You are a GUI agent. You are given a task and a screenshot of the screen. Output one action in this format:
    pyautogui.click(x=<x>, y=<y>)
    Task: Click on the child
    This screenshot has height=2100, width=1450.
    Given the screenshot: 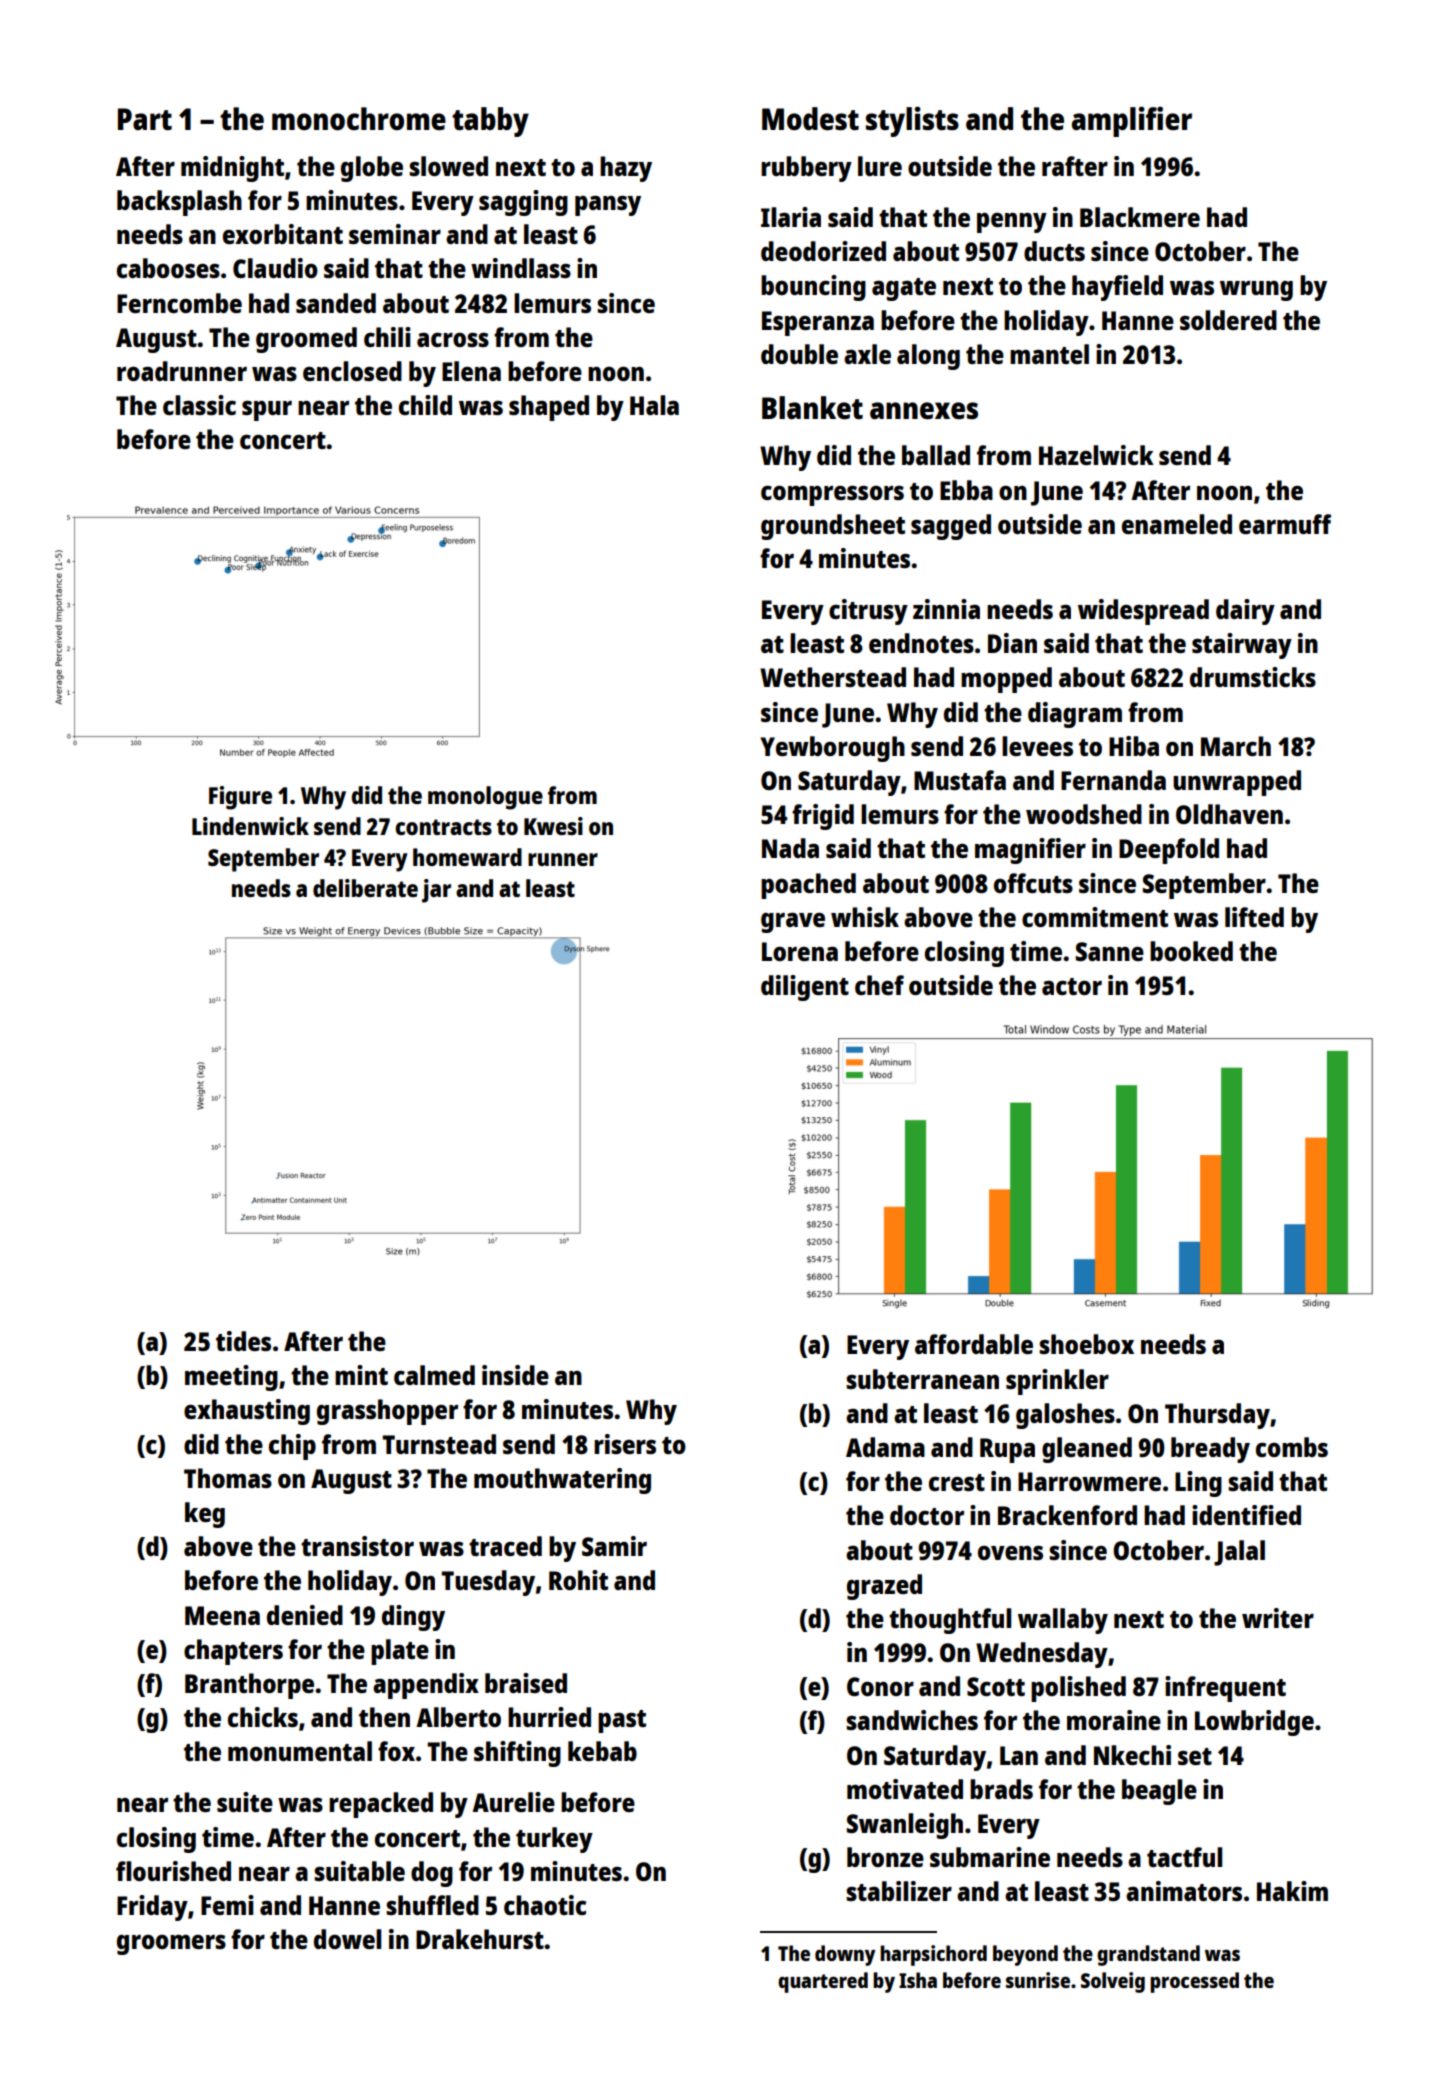 What is the action you would take?
    pyautogui.click(x=425, y=405)
